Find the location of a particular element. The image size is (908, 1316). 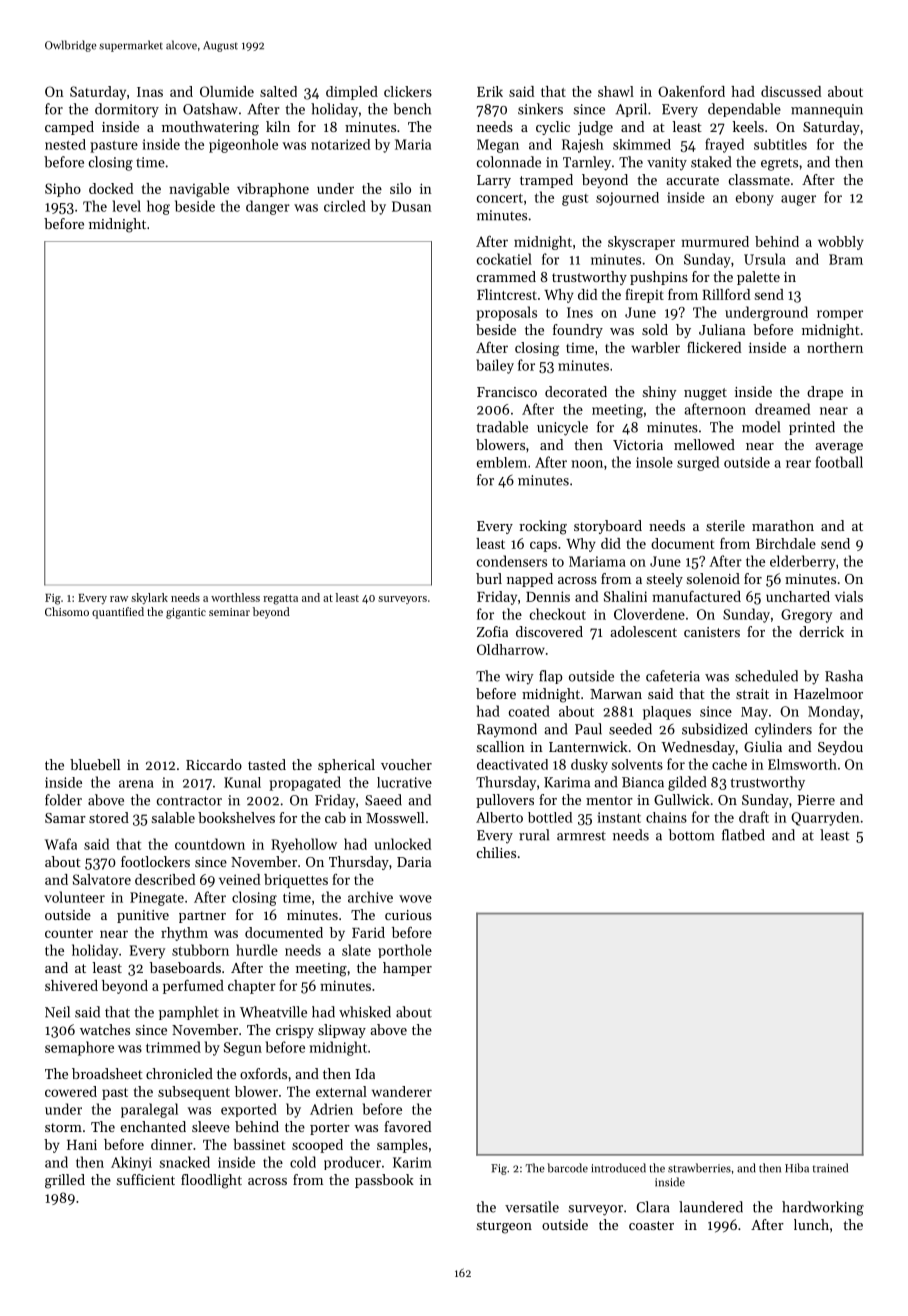

accurate is located at coordinates (692, 180).
